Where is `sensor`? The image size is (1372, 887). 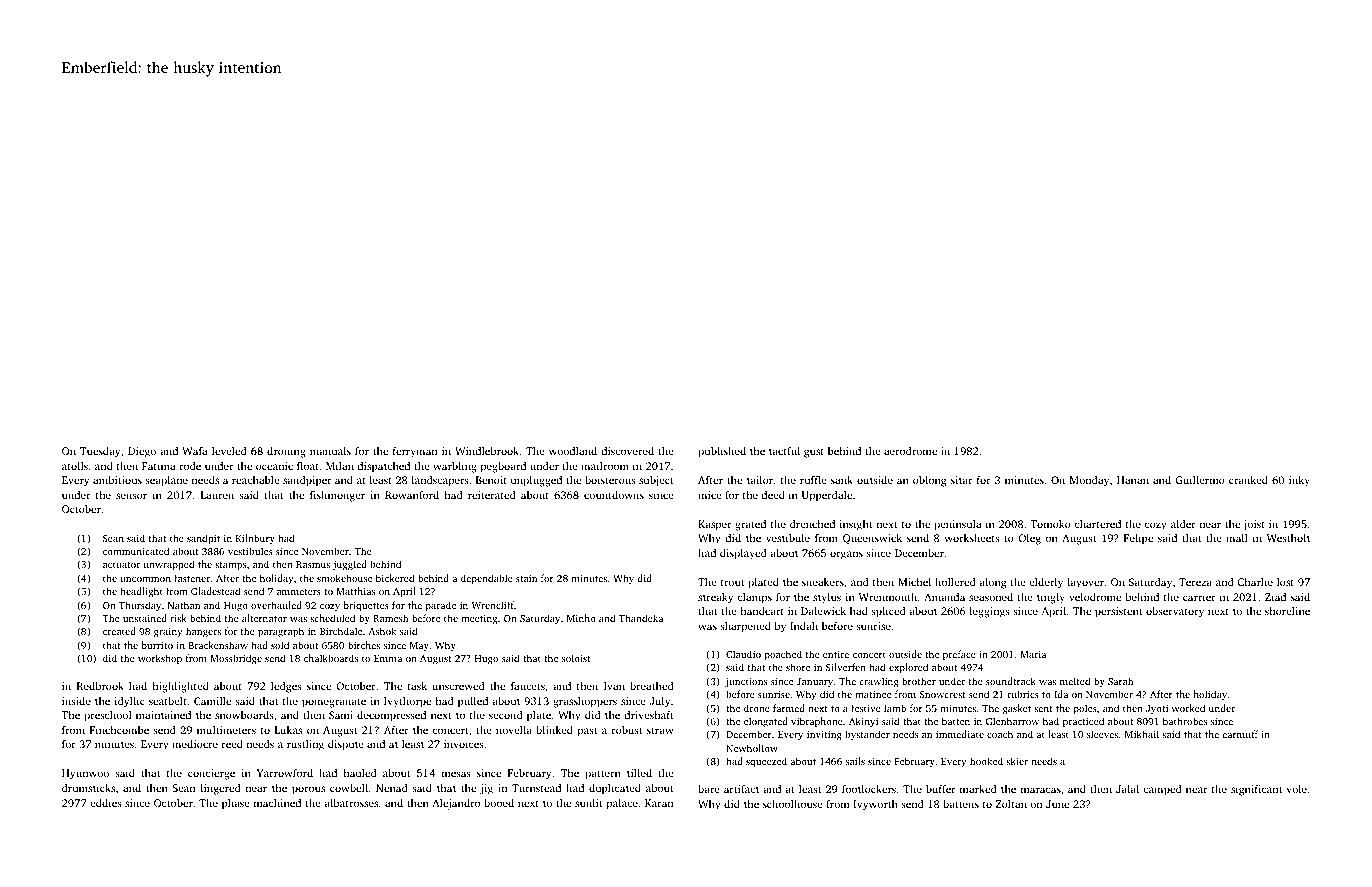 sensor is located at coordinates (131, 496).
